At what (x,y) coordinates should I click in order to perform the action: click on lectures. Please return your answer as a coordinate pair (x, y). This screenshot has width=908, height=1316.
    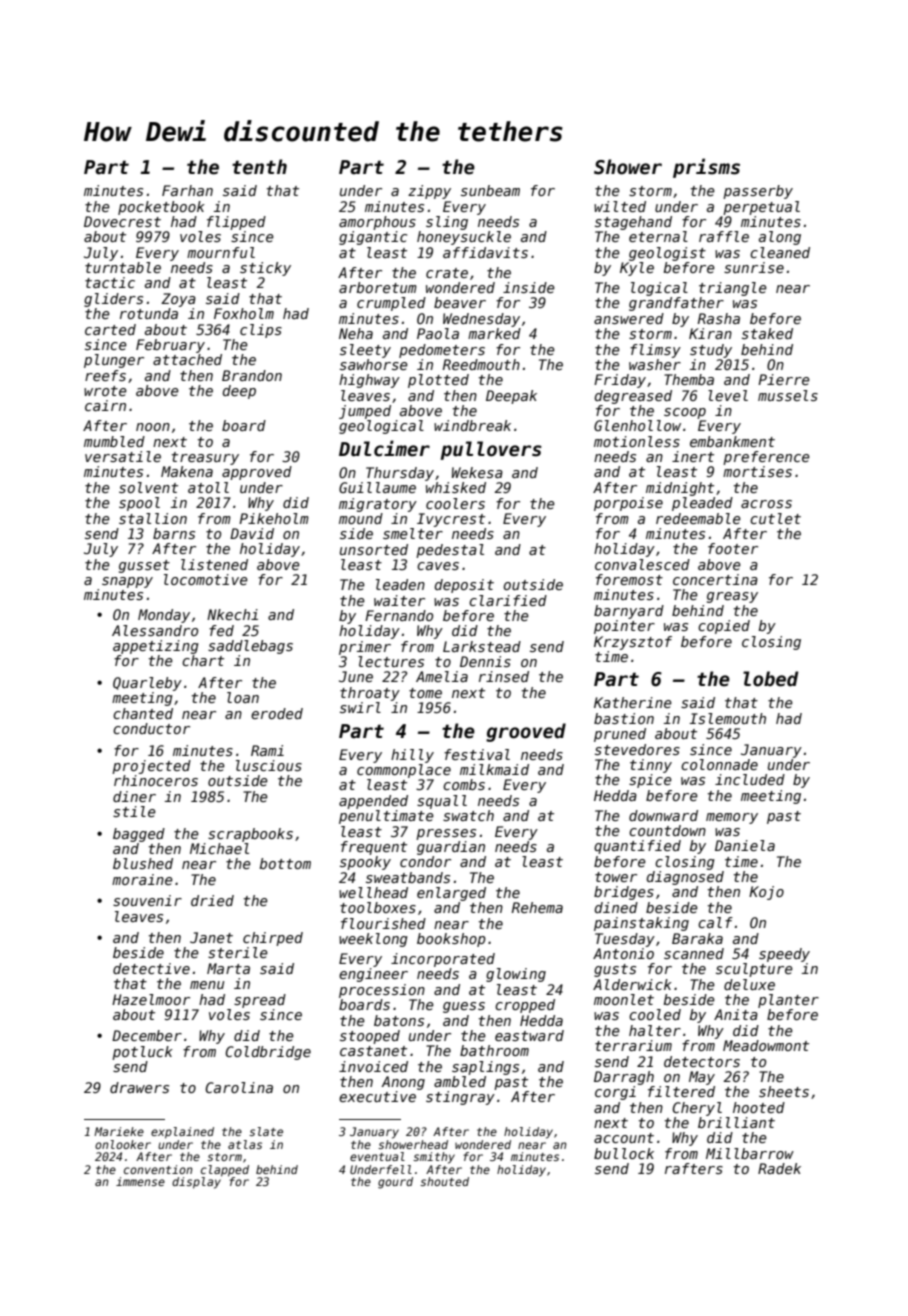
    Looking at the image, I should click on (391, 661).
